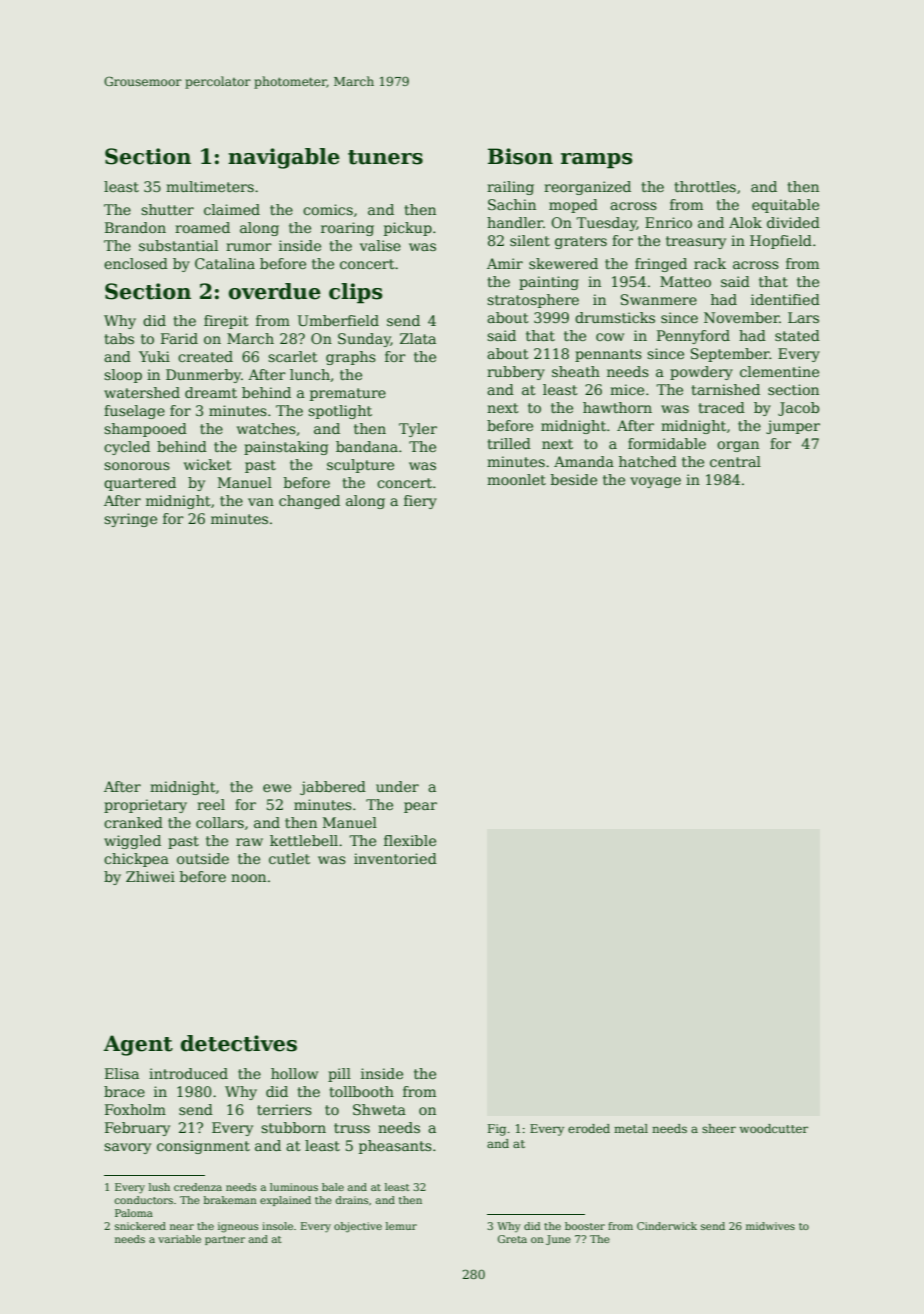  Describe the element at coordinates (225, 1240) in the document. I see `partner` at that location.
